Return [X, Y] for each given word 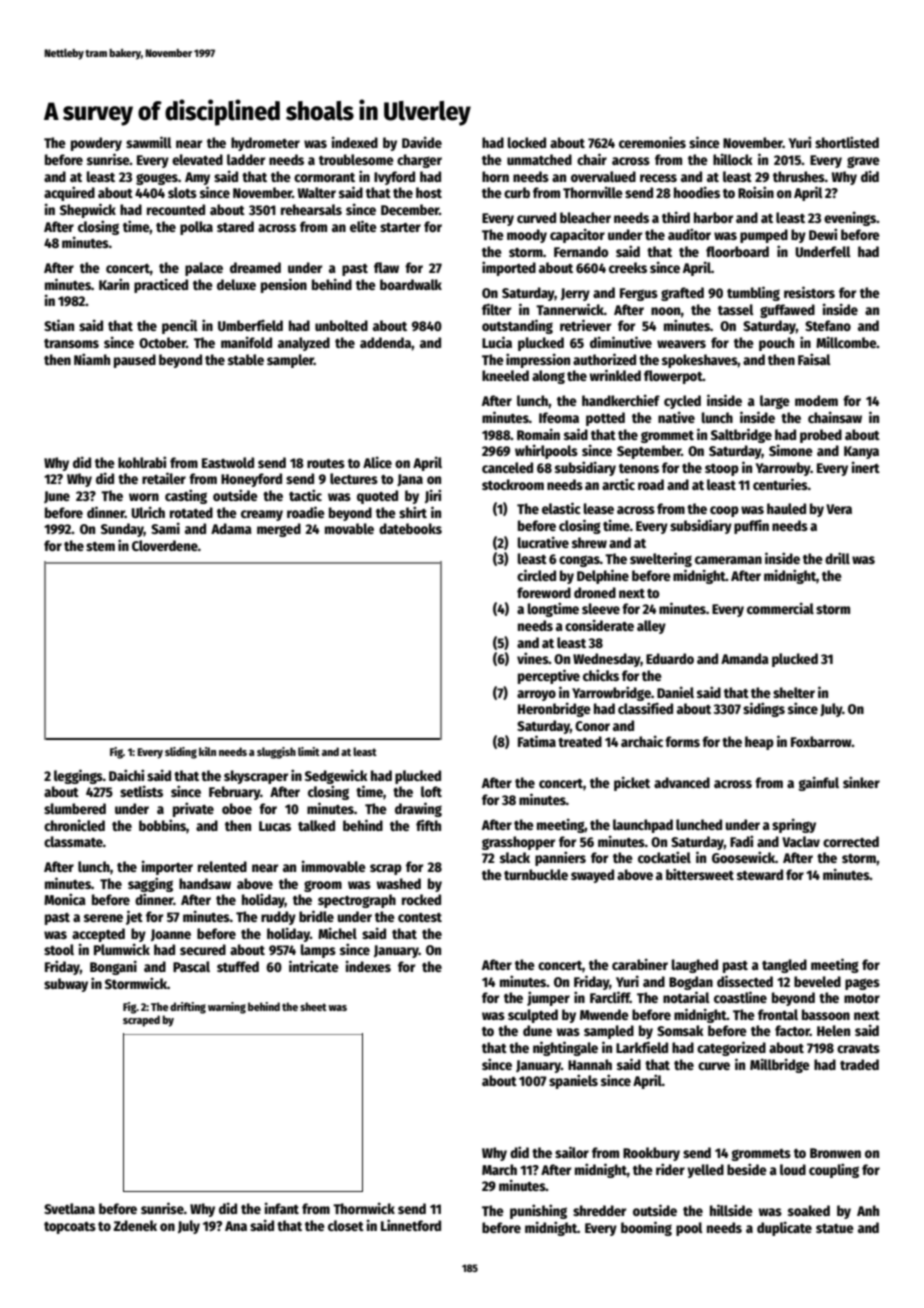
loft [431, 791]
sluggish [276, 753]
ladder [246, 159]
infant [282, 1208]
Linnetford [411, 1225]
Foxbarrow [821, 741]
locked [527, 142]
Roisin [756, 192]
